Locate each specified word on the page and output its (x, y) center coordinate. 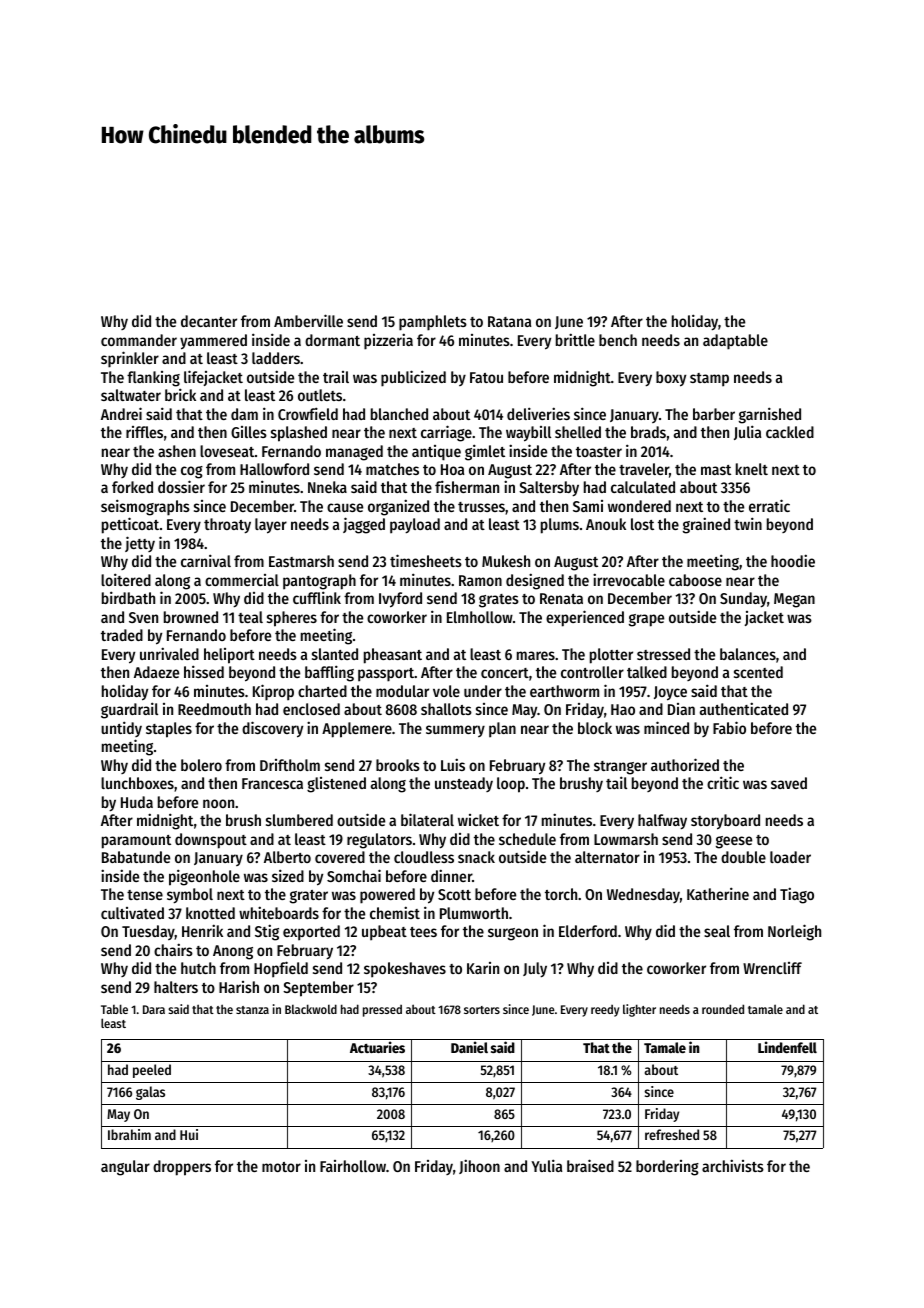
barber (714, 414)
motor (281, 1167)
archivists (733, 1165)
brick (180, 394)
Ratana (509, 321)
